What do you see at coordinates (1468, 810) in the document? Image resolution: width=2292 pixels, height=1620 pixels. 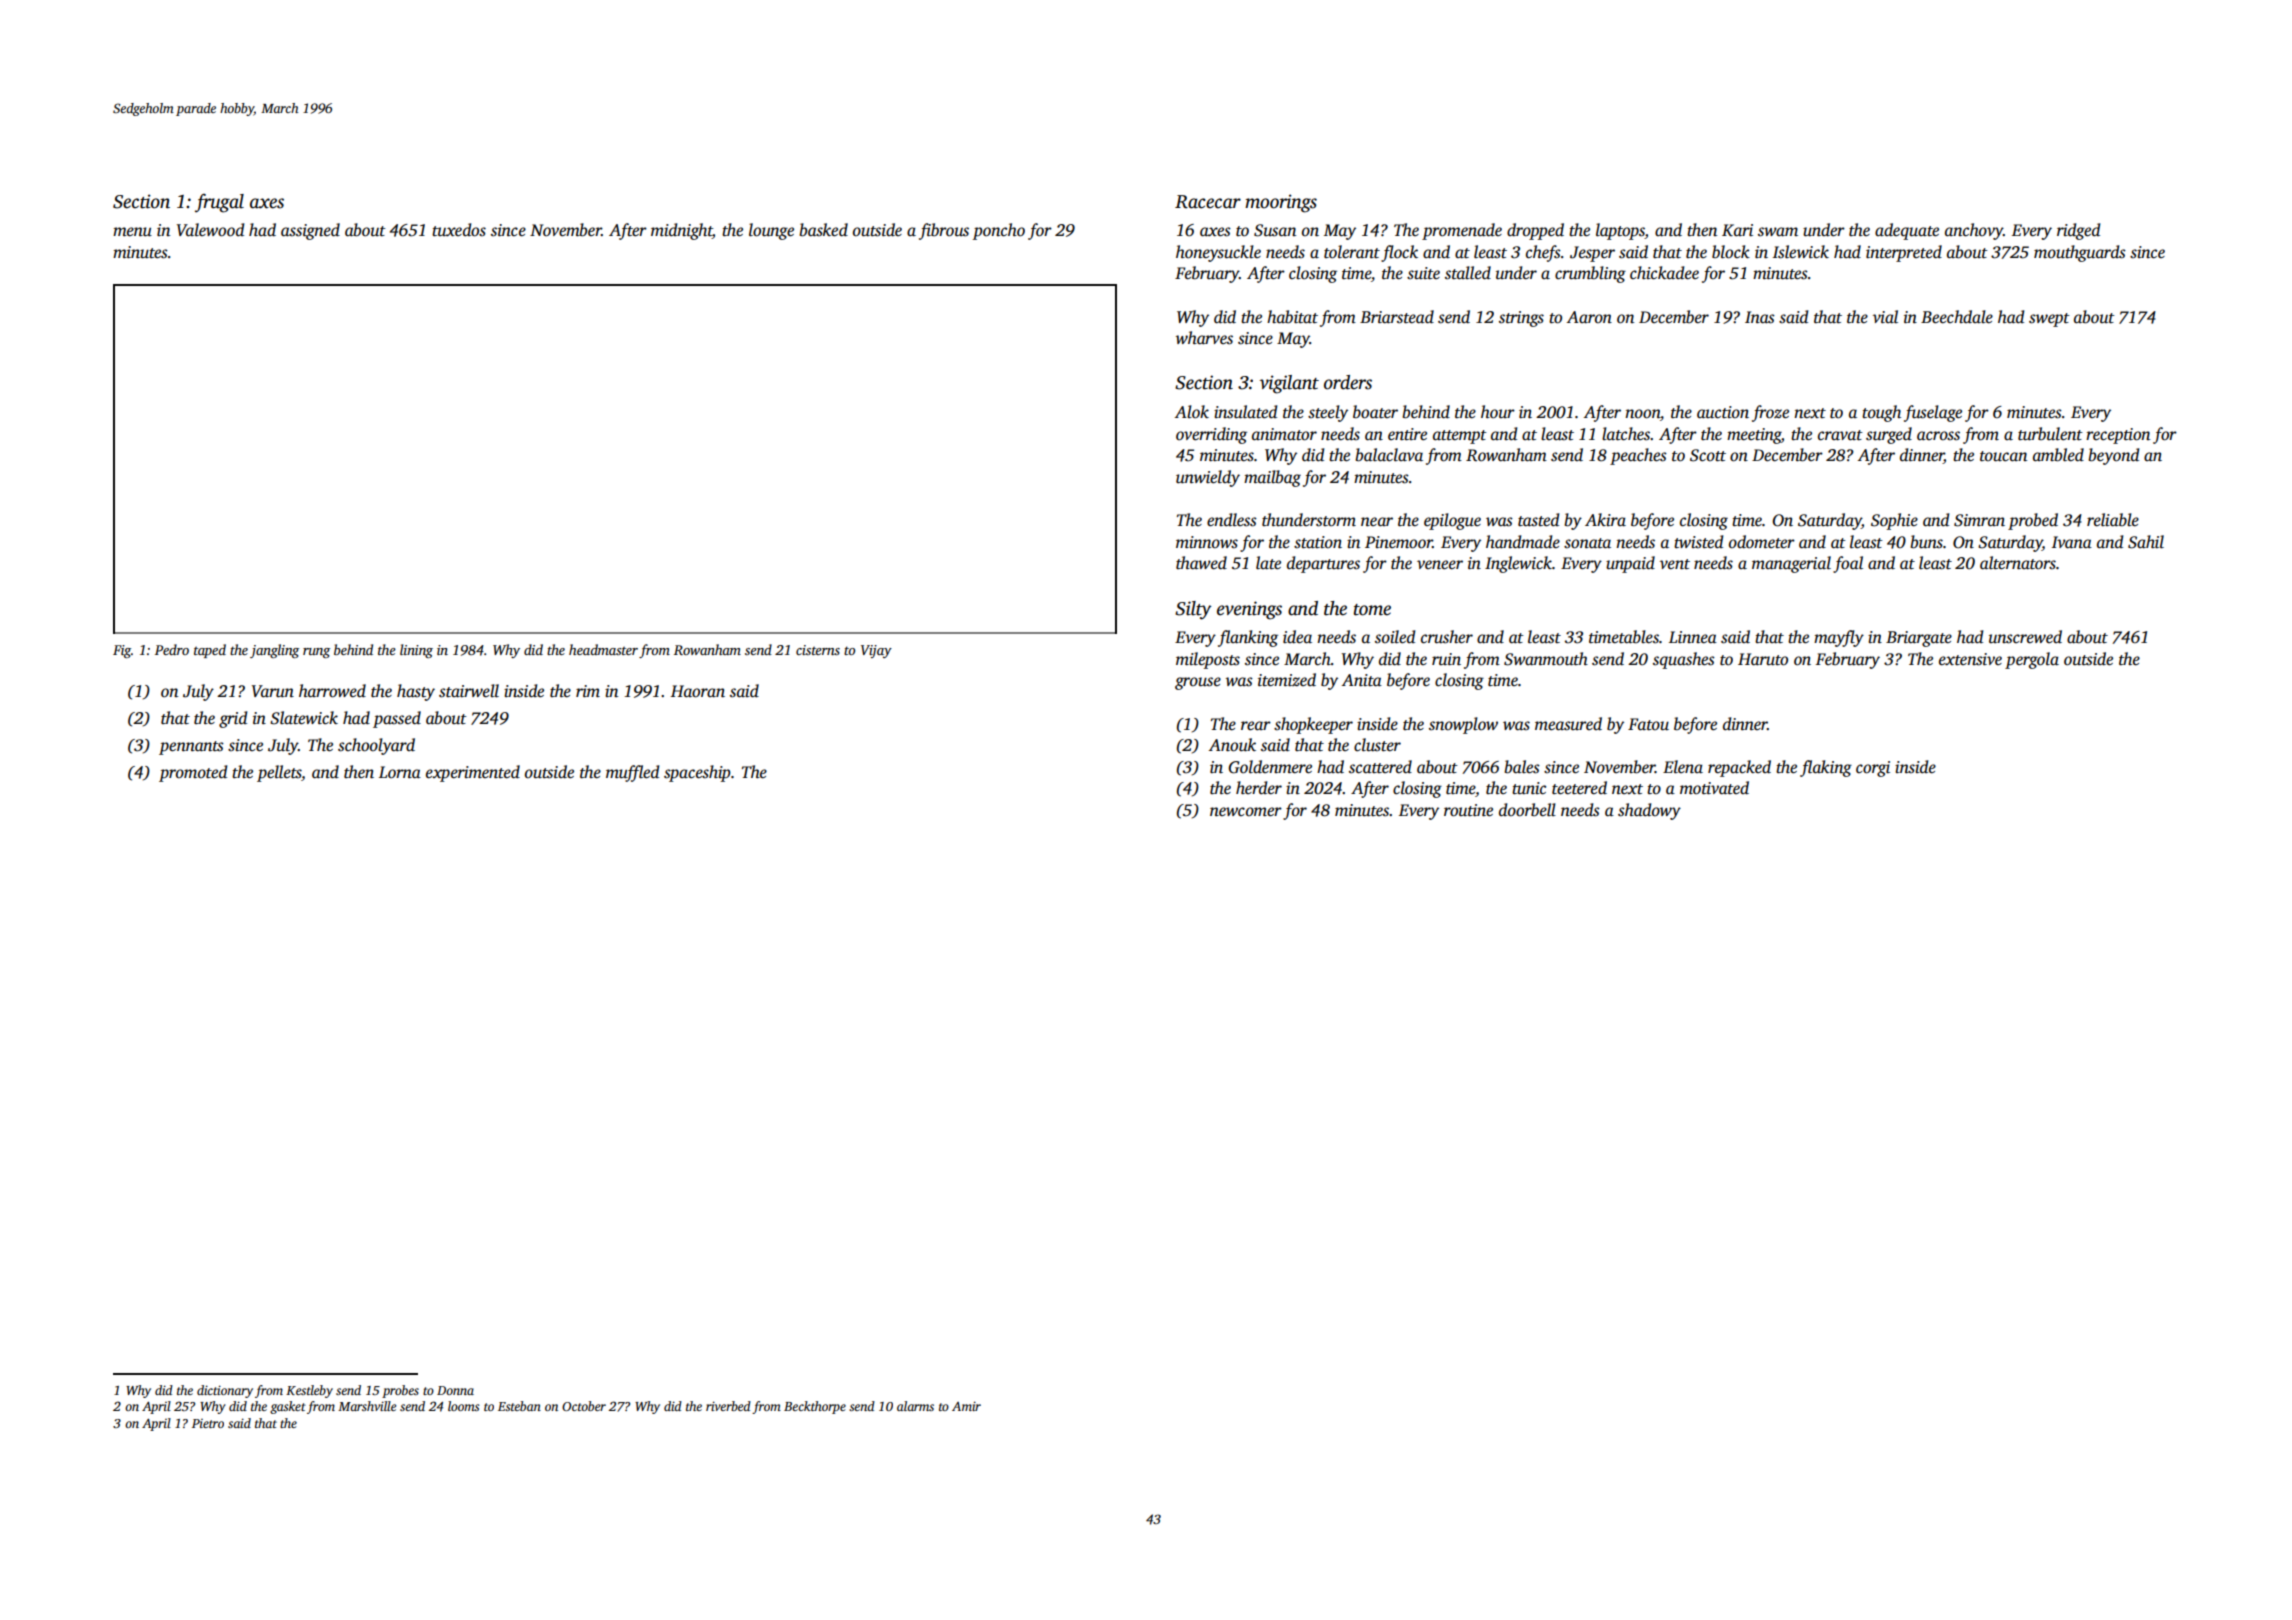 I see `routine` at bounding box center [1468, 810].
